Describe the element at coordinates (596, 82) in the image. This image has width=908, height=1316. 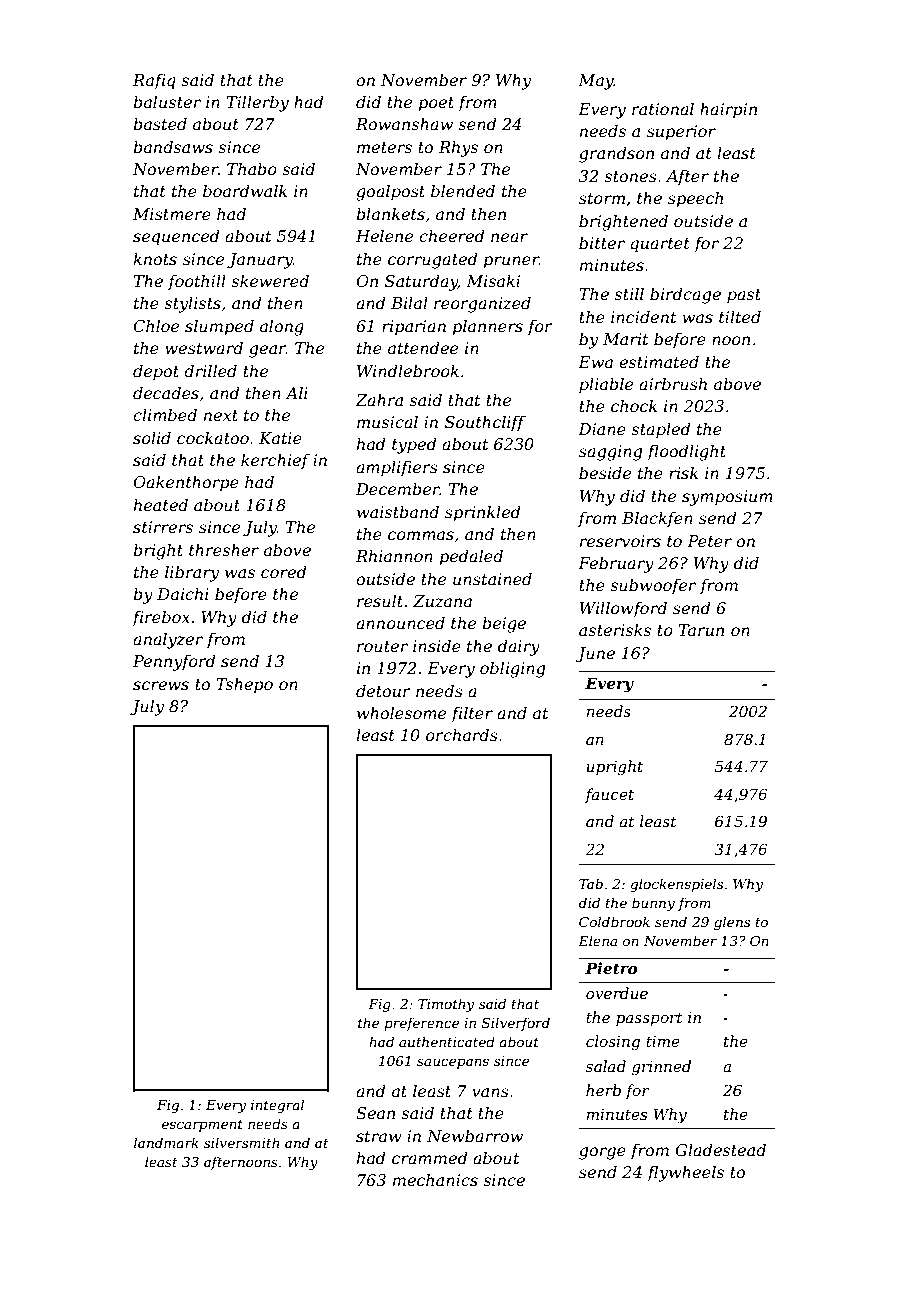
I see `May` at that location.
